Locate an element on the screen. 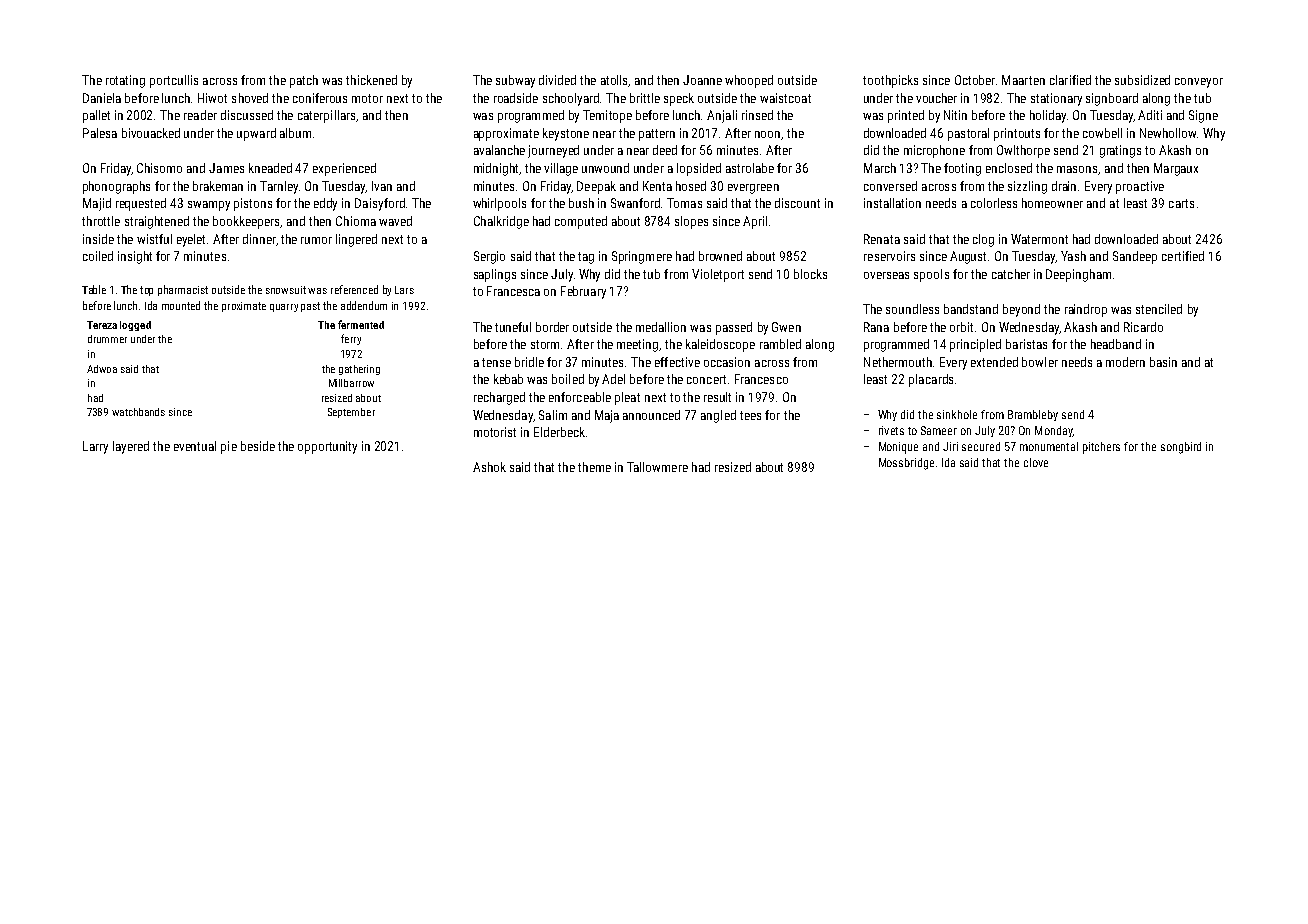 The height and width of the screenshot is (924, 1308). carts is located at coordinates (1181, 203).
